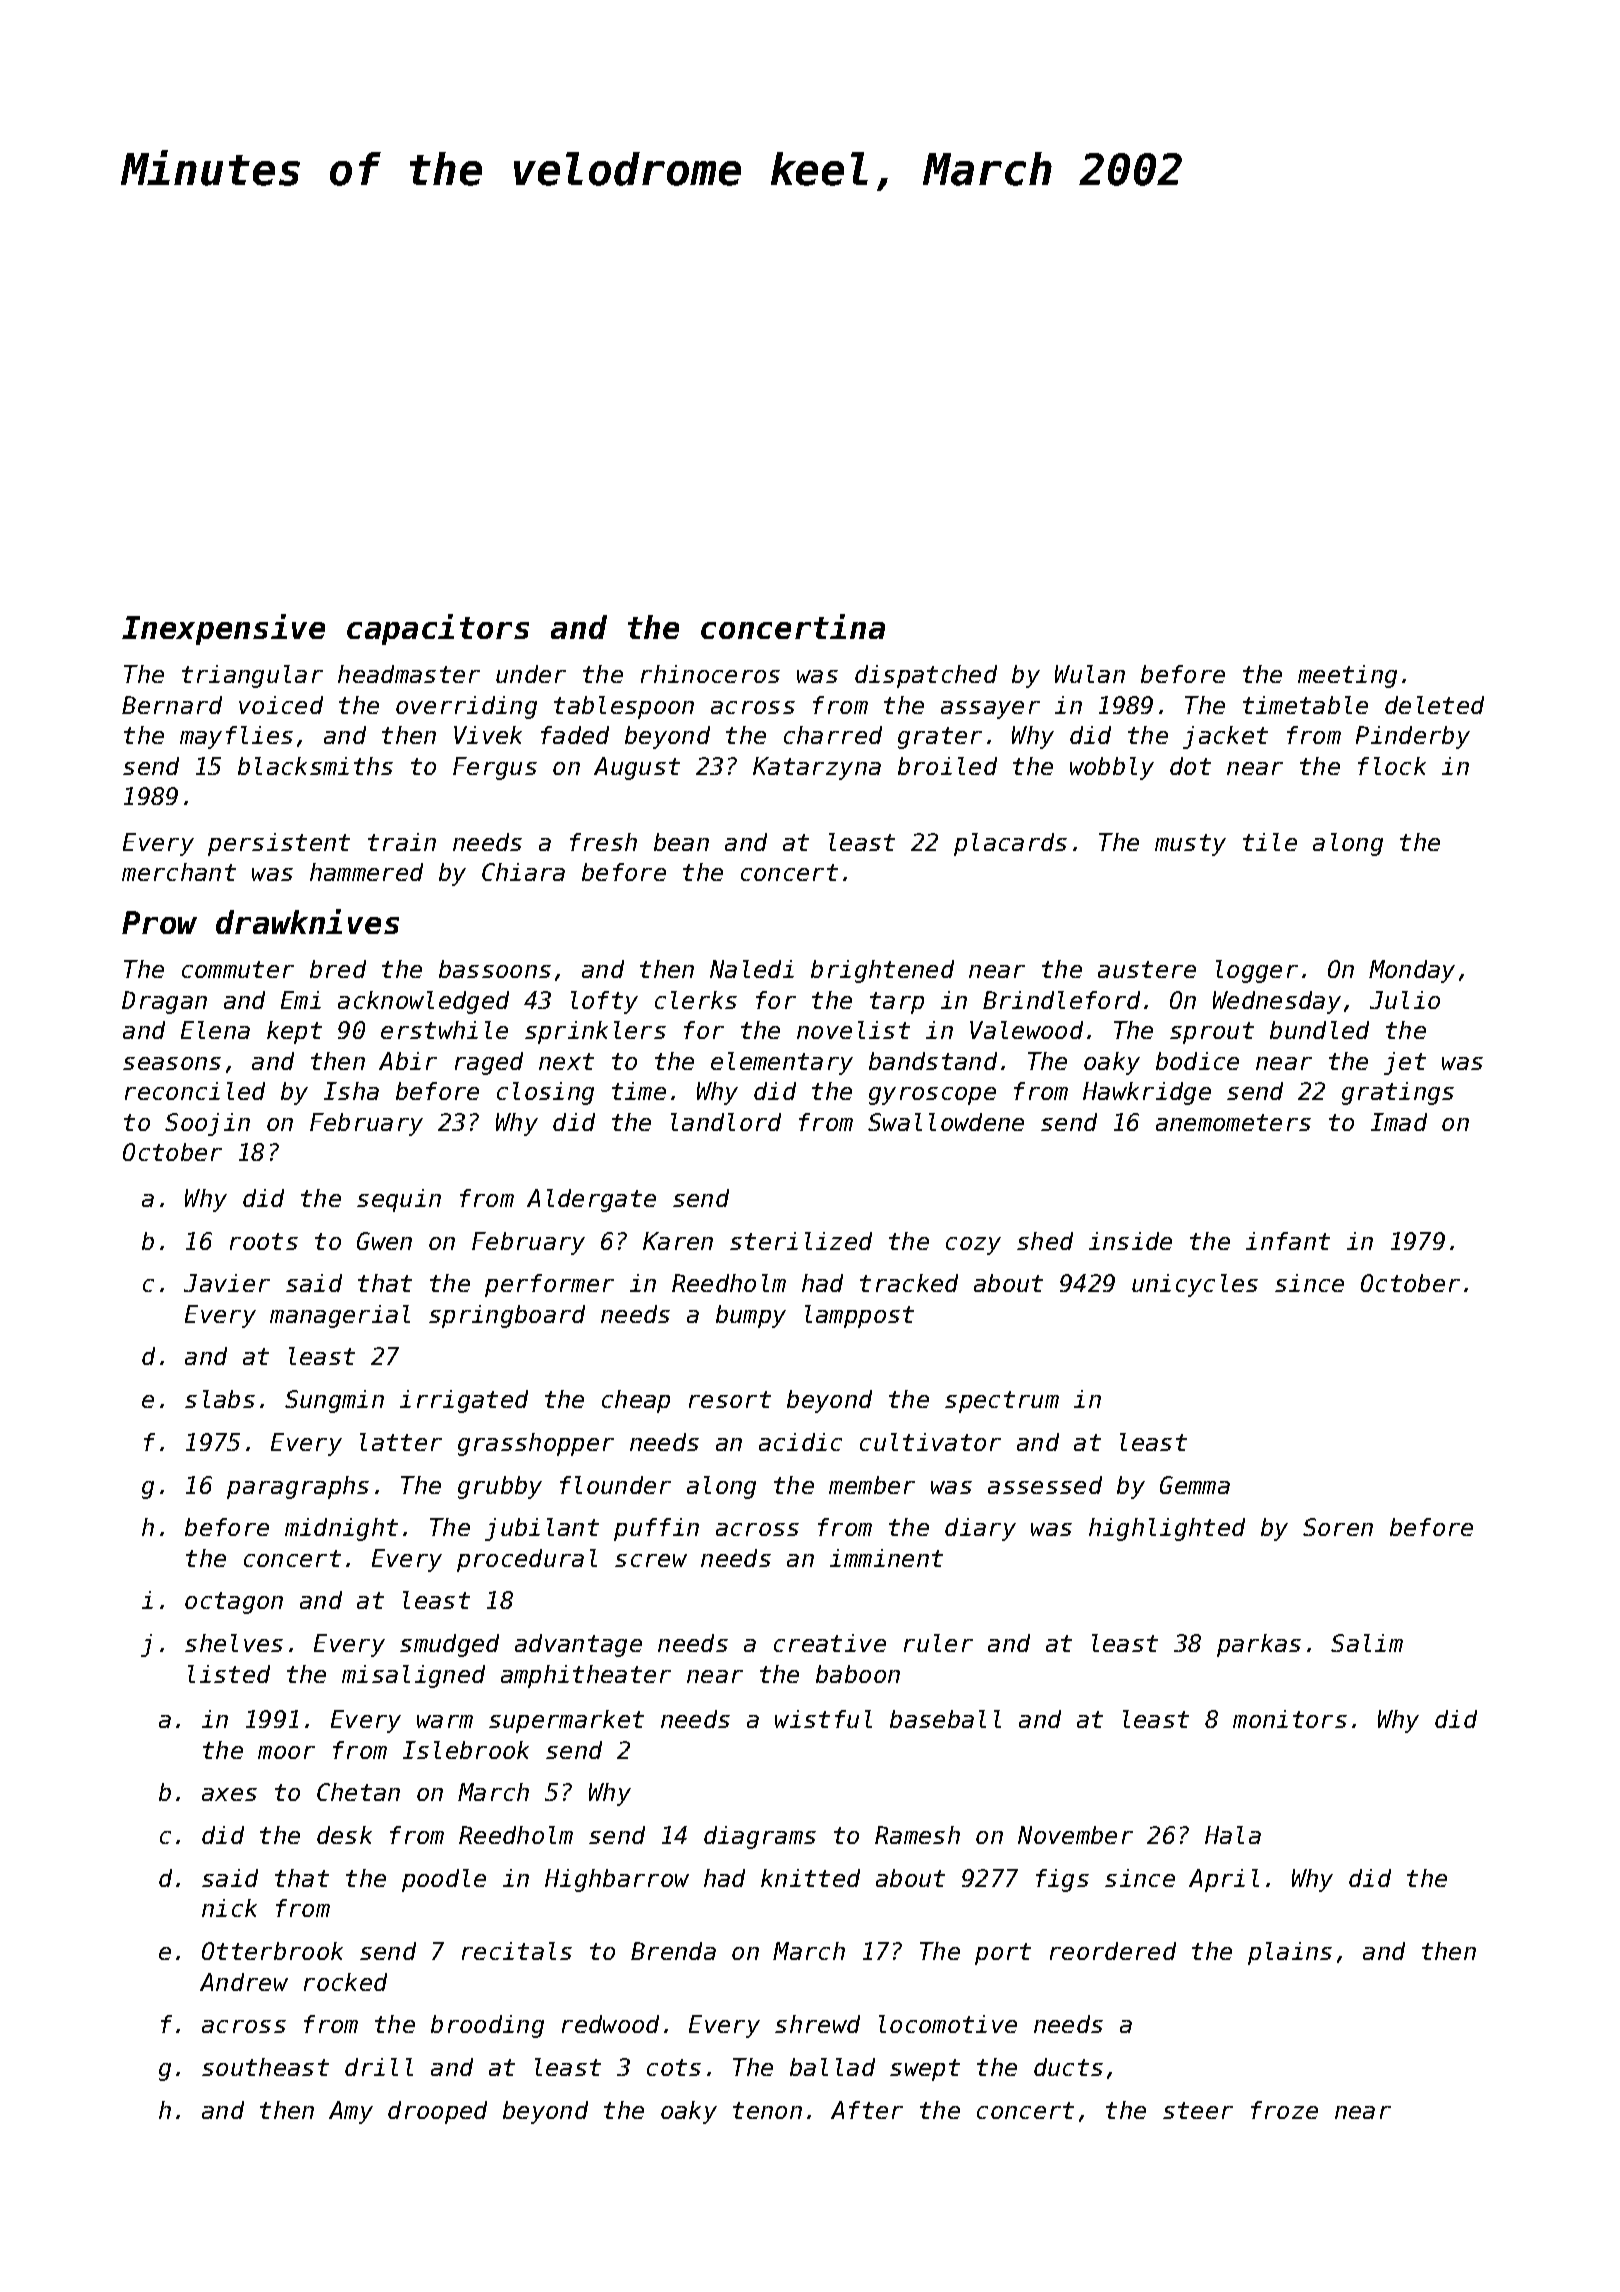 This screenshot has height=2292, width=1620. What do you see at coordinates (207, 1124) in the screenshot?
I see `Soojin` at bounding box center [207, 1124].
